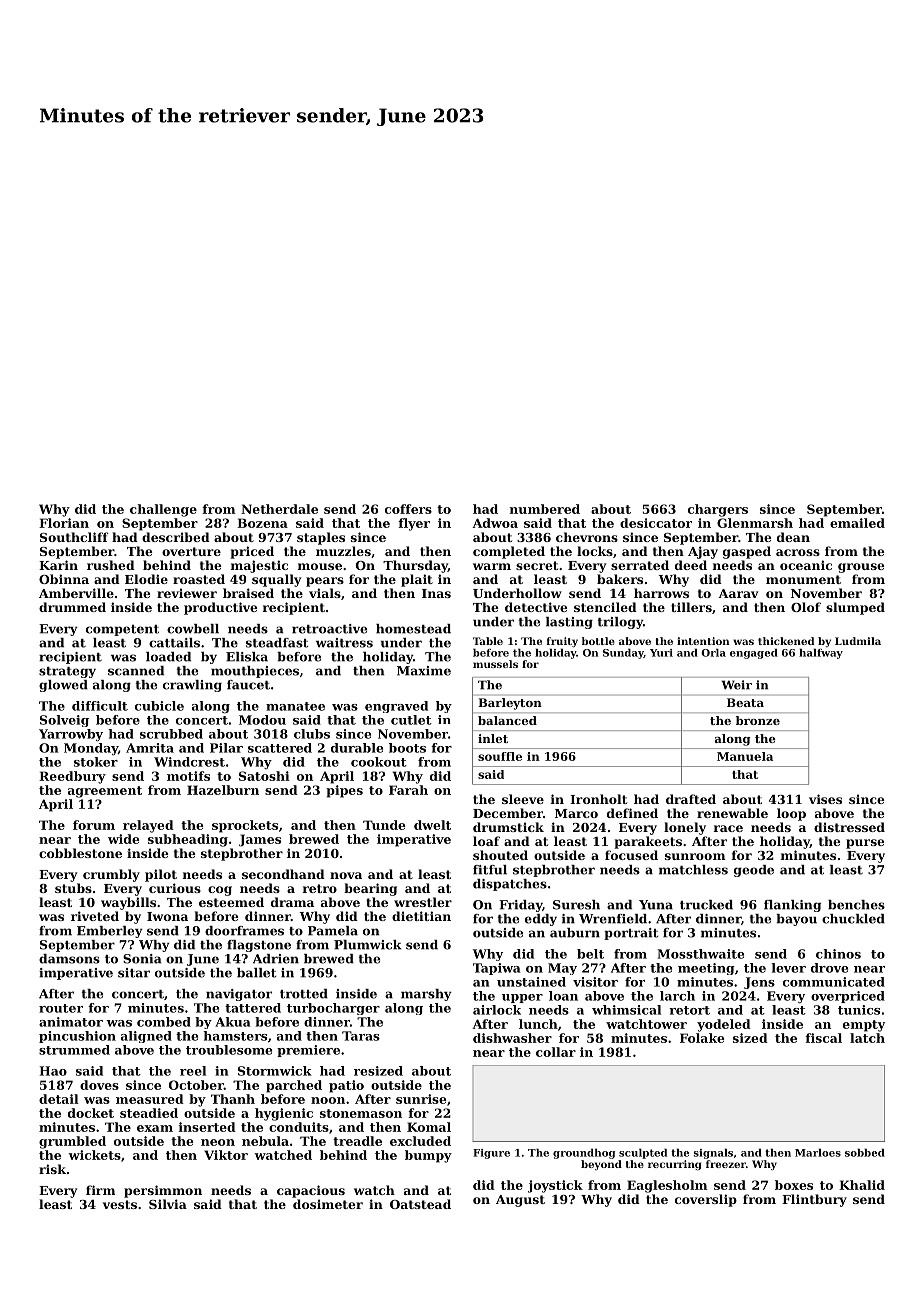 The height and width of the screenshot is (1308, 924). Describe the element at coordinates (656, 523) in the screenshot. I see `desiccator` at that location.
